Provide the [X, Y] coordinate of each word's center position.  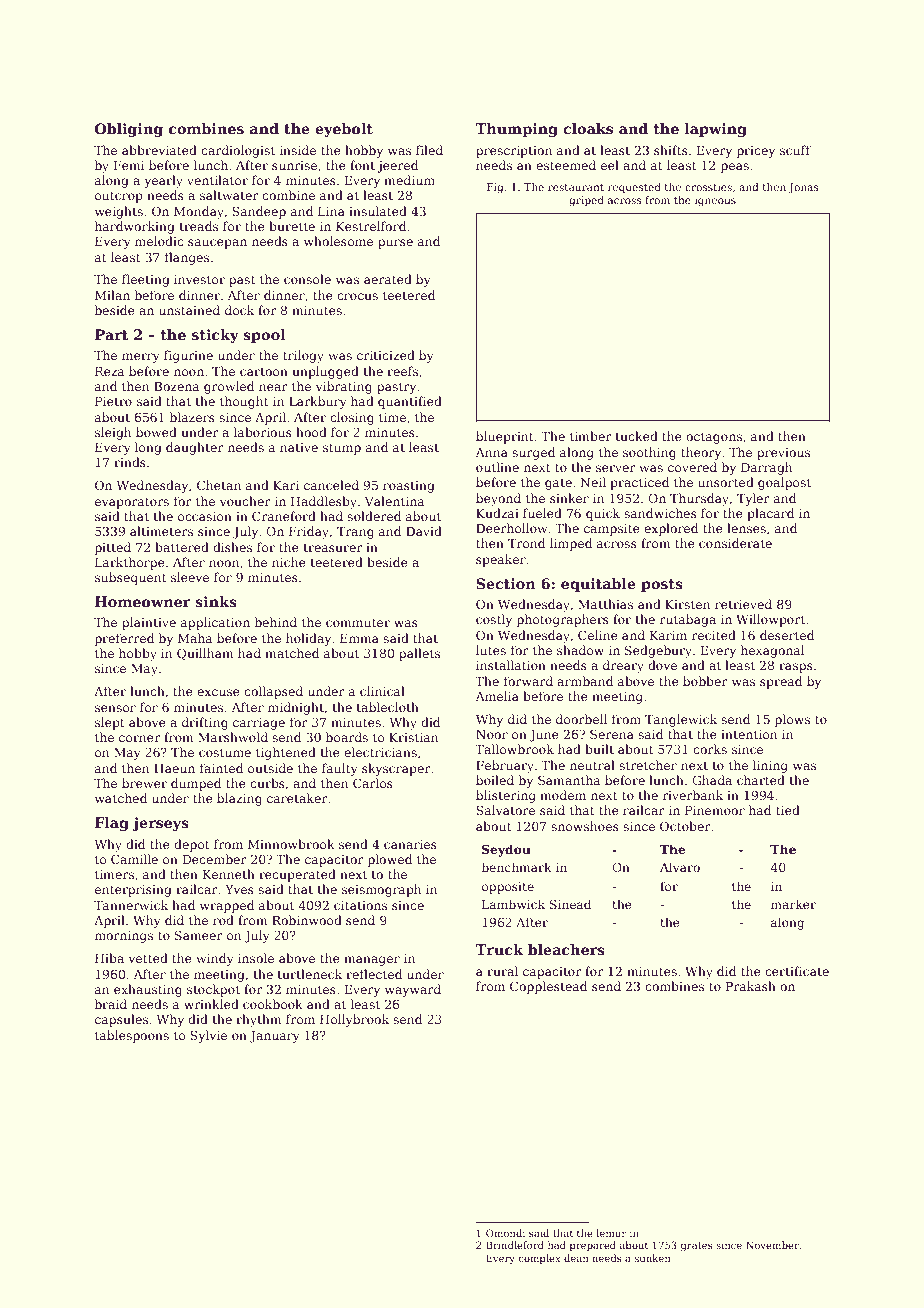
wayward [413, 990]
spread [781, 682]
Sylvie [208, 1036]
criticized [386, 355]
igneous [715, 201]
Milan [112, 295]
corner [140, 738]
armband [585, 681]
